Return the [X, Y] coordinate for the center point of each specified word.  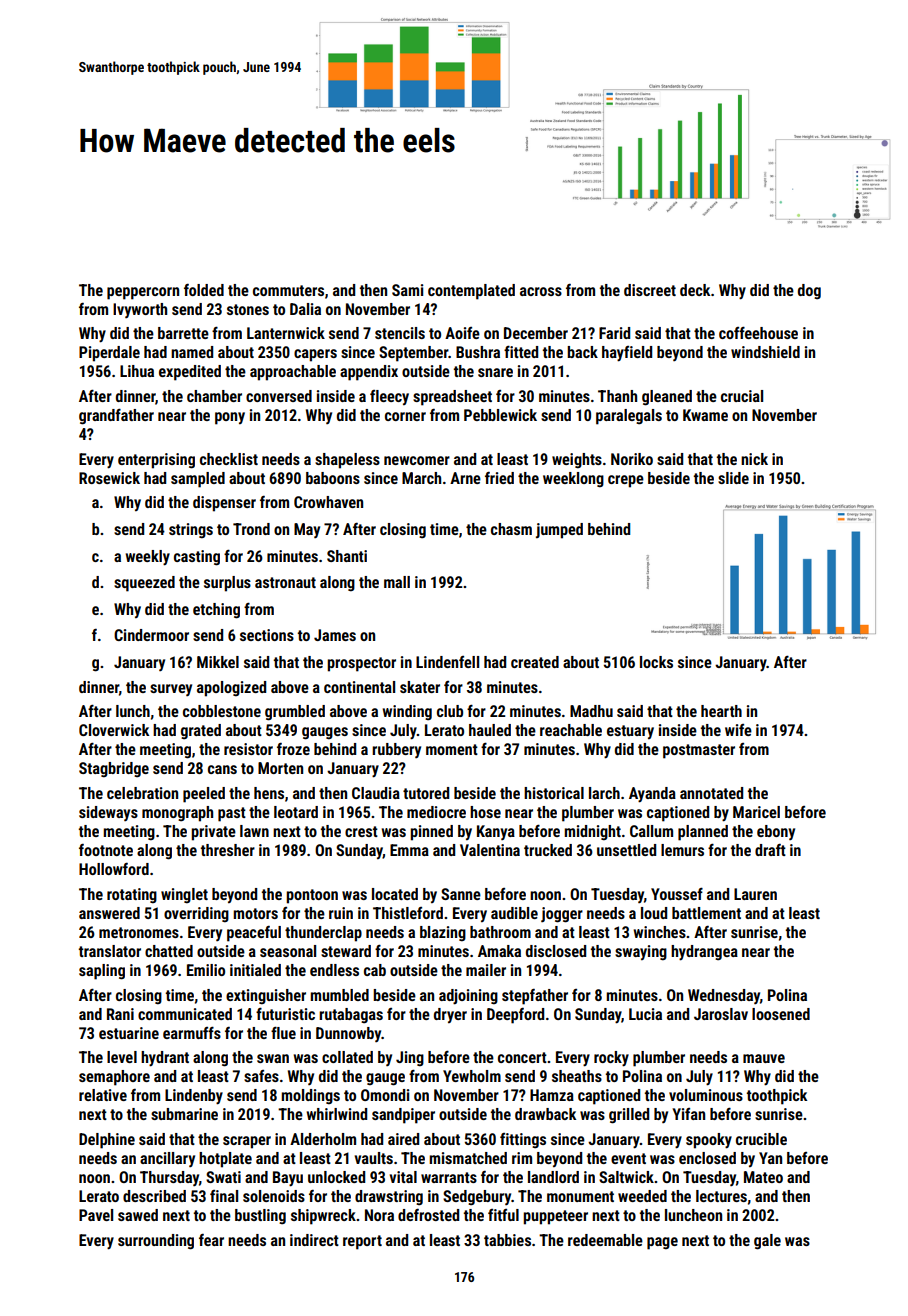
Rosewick [109, 478]
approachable [293, 373]
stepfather [535, 997]
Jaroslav [721, 1014]
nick [754, 459]
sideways [108, 813]
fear [211, 1240]
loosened [781, 1014]
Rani [120, 1014]
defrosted [428, 1215]
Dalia [305, 309]
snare [495, 372]
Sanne [461, 894]
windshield [765, 352]
